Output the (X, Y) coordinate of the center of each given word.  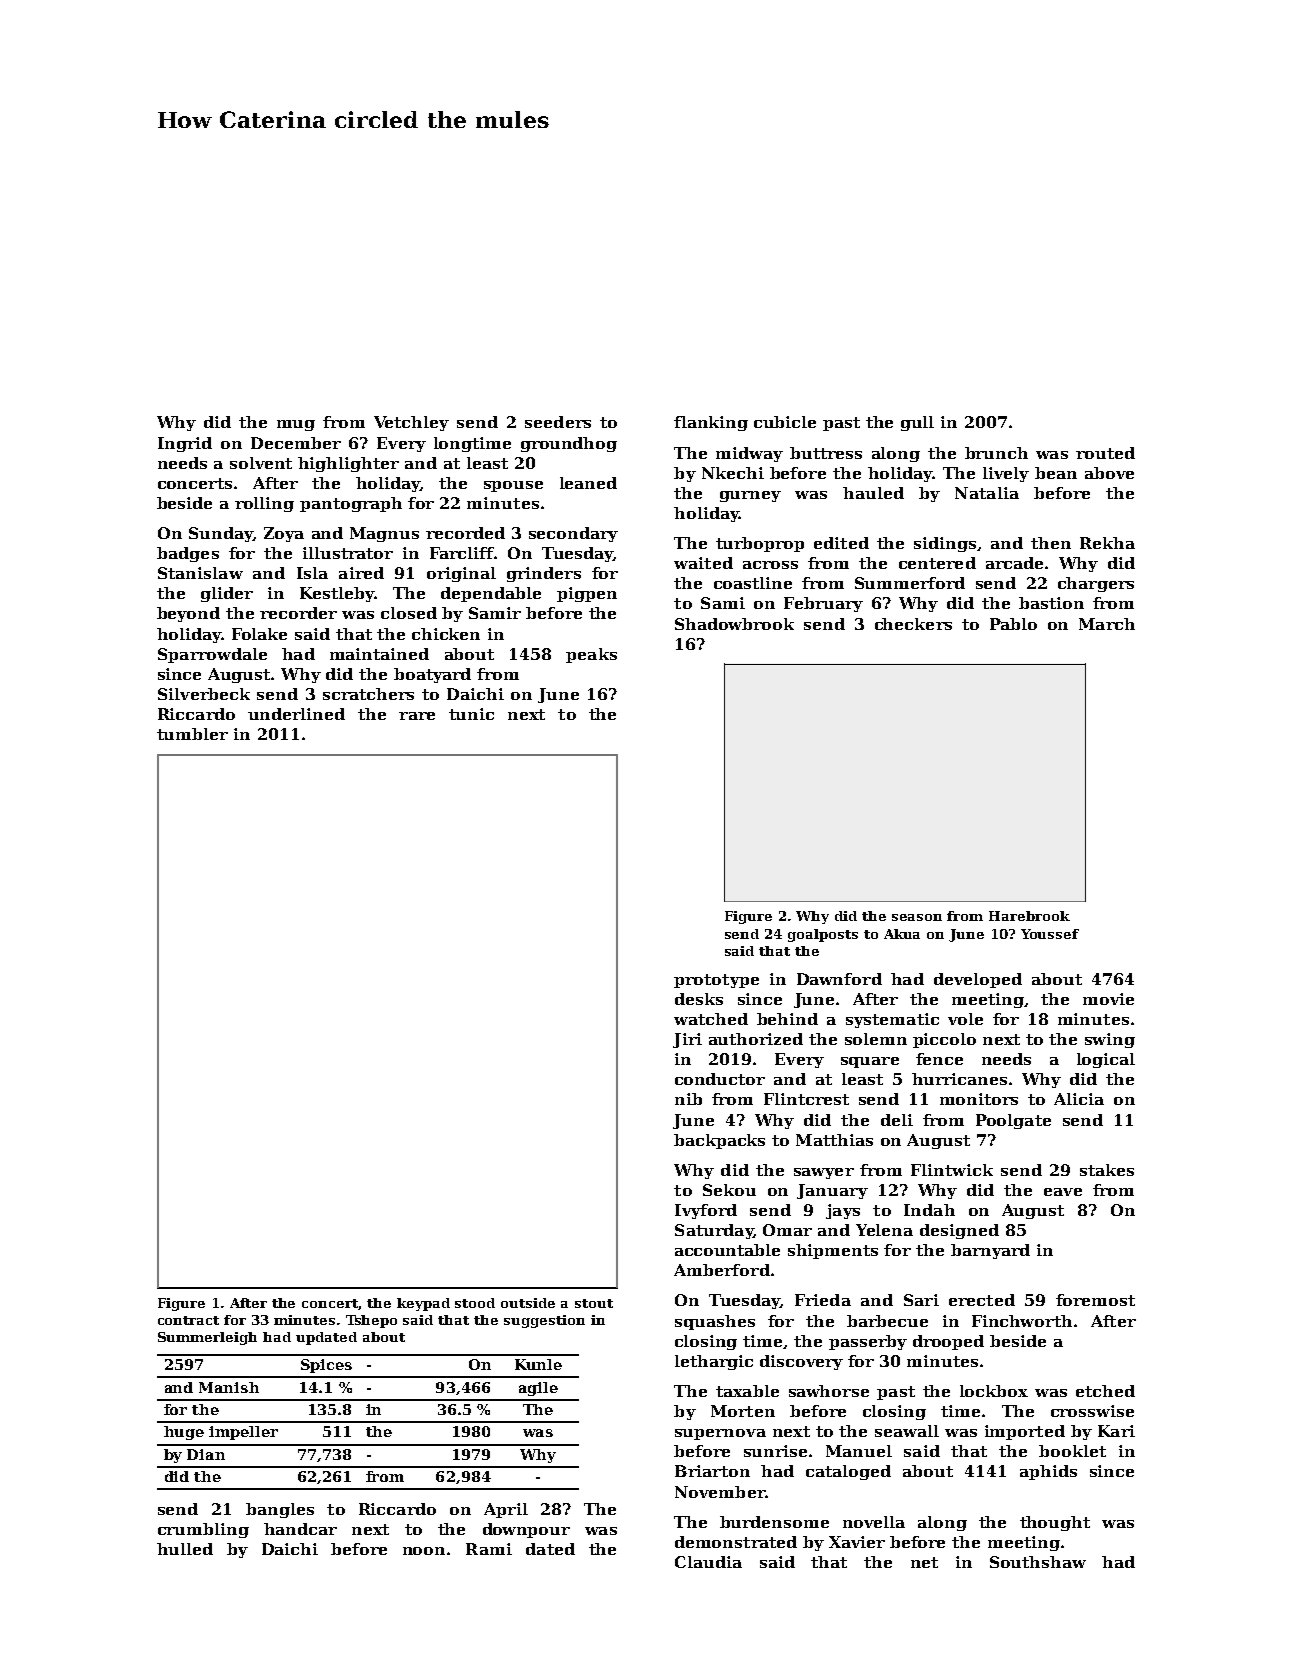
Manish (229, 1387)
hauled (873, 493)
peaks (591, 655)
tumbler (192, 734)
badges (188, 554)
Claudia (708, 1562)
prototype (716, 981)
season (917, 917)
